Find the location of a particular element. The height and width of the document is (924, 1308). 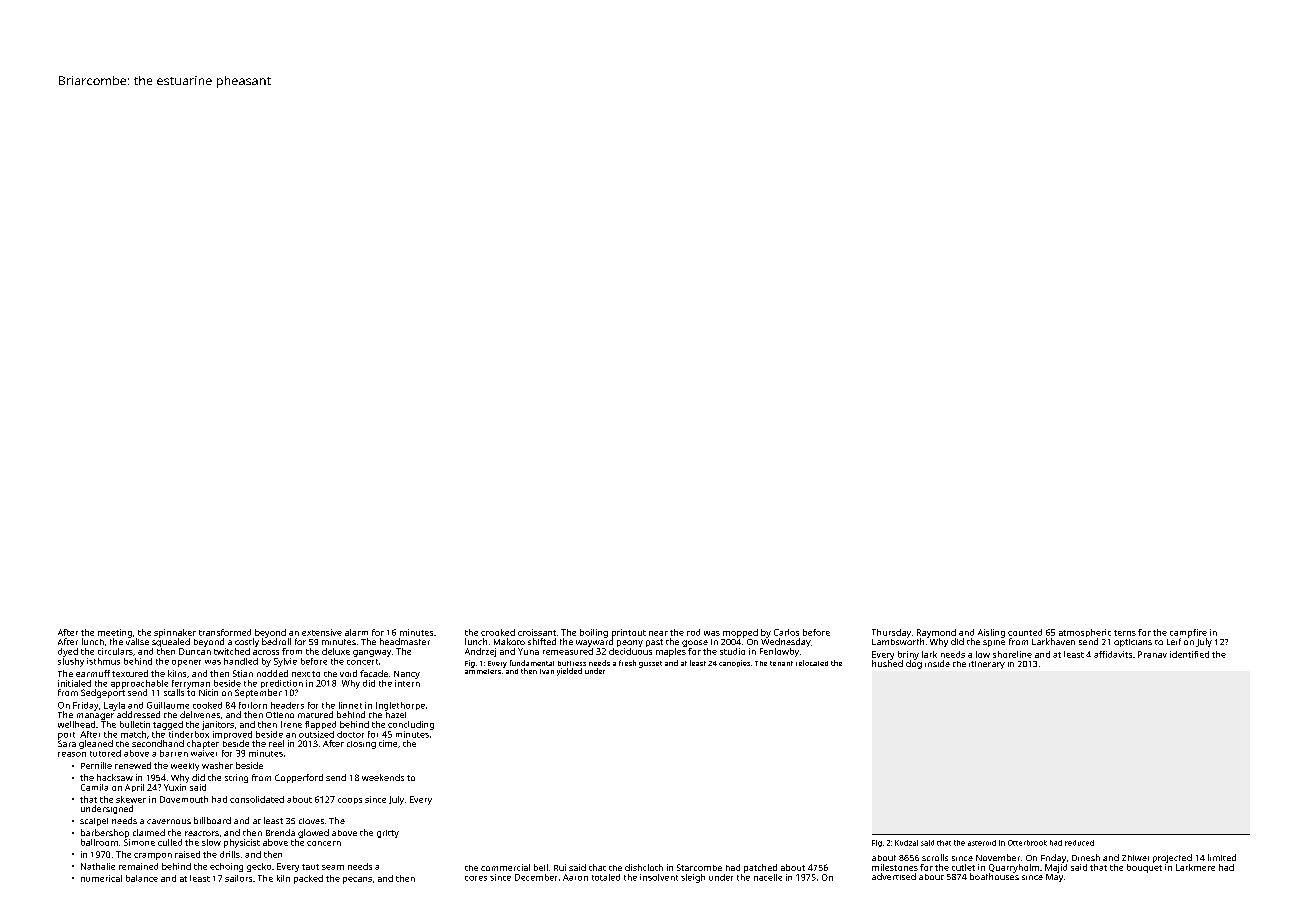

asteroid is located at coordinates (982, 843).
